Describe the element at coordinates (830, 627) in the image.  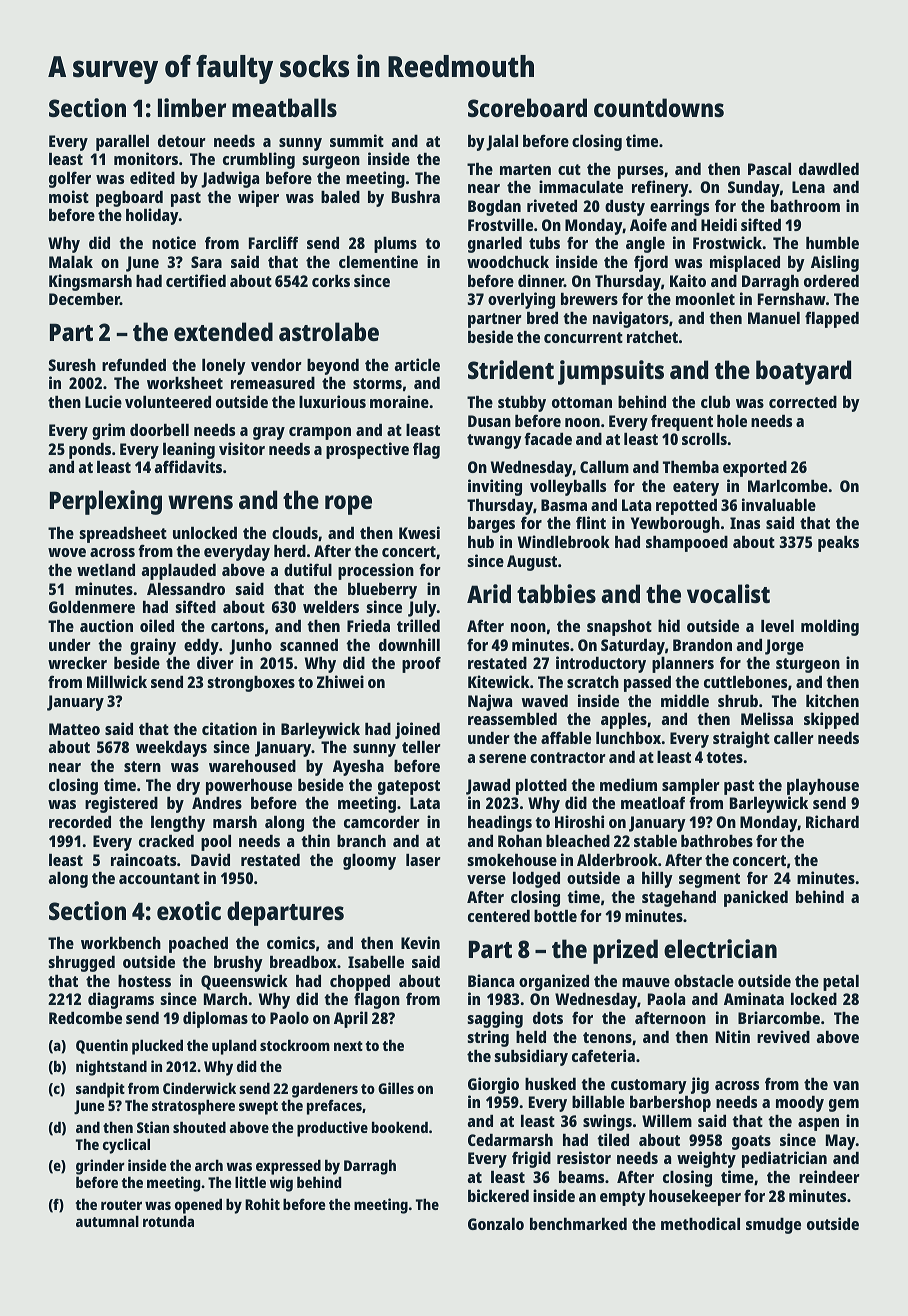
I see `molding` at that location.
